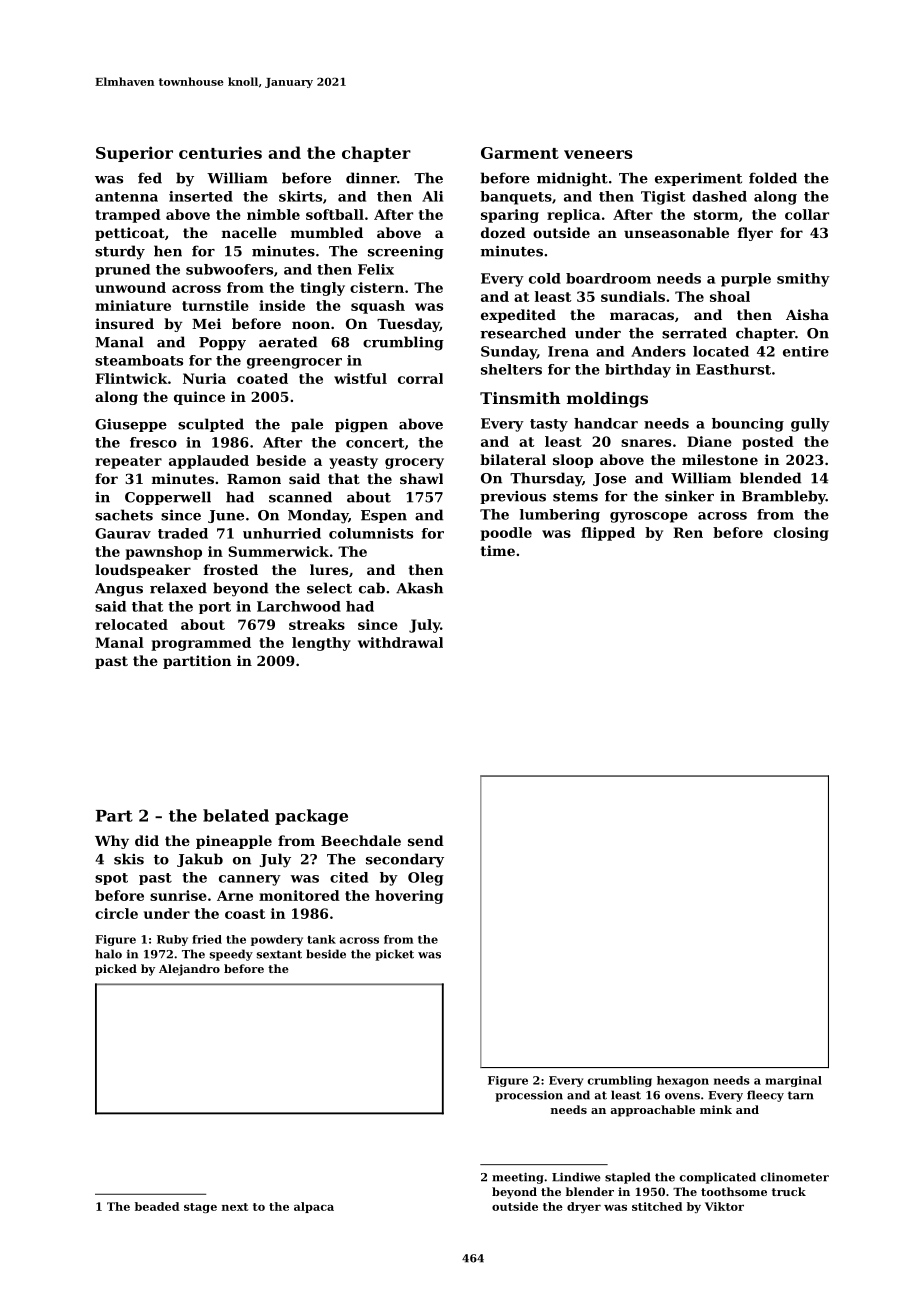 This screenshot has width=924, height=1314. Describe the element at coordinates (784, 497) in the screenshot. I see `Brambleby` at that location.
